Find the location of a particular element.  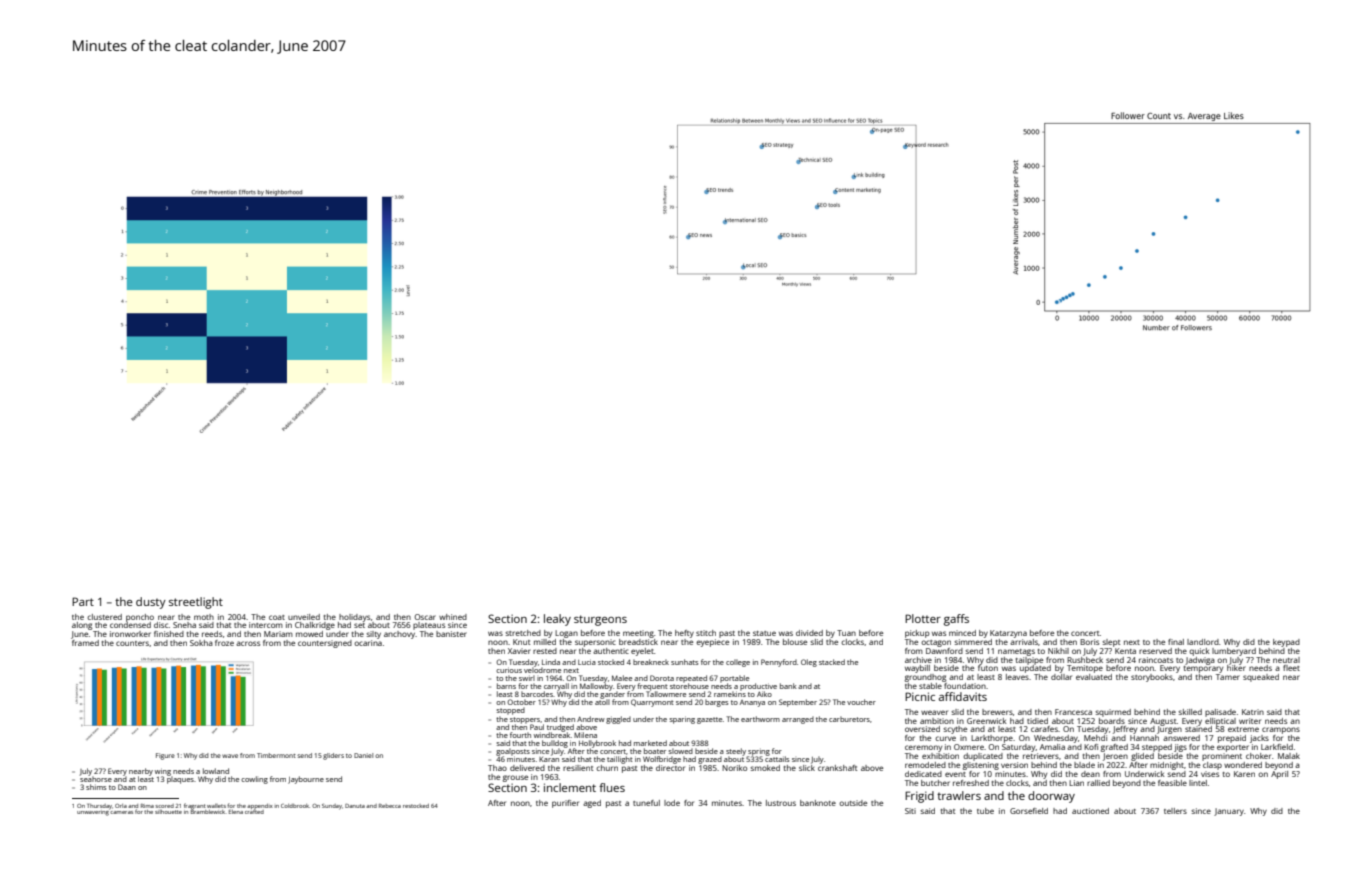

Oscar is located at coordinates (425, 617).
